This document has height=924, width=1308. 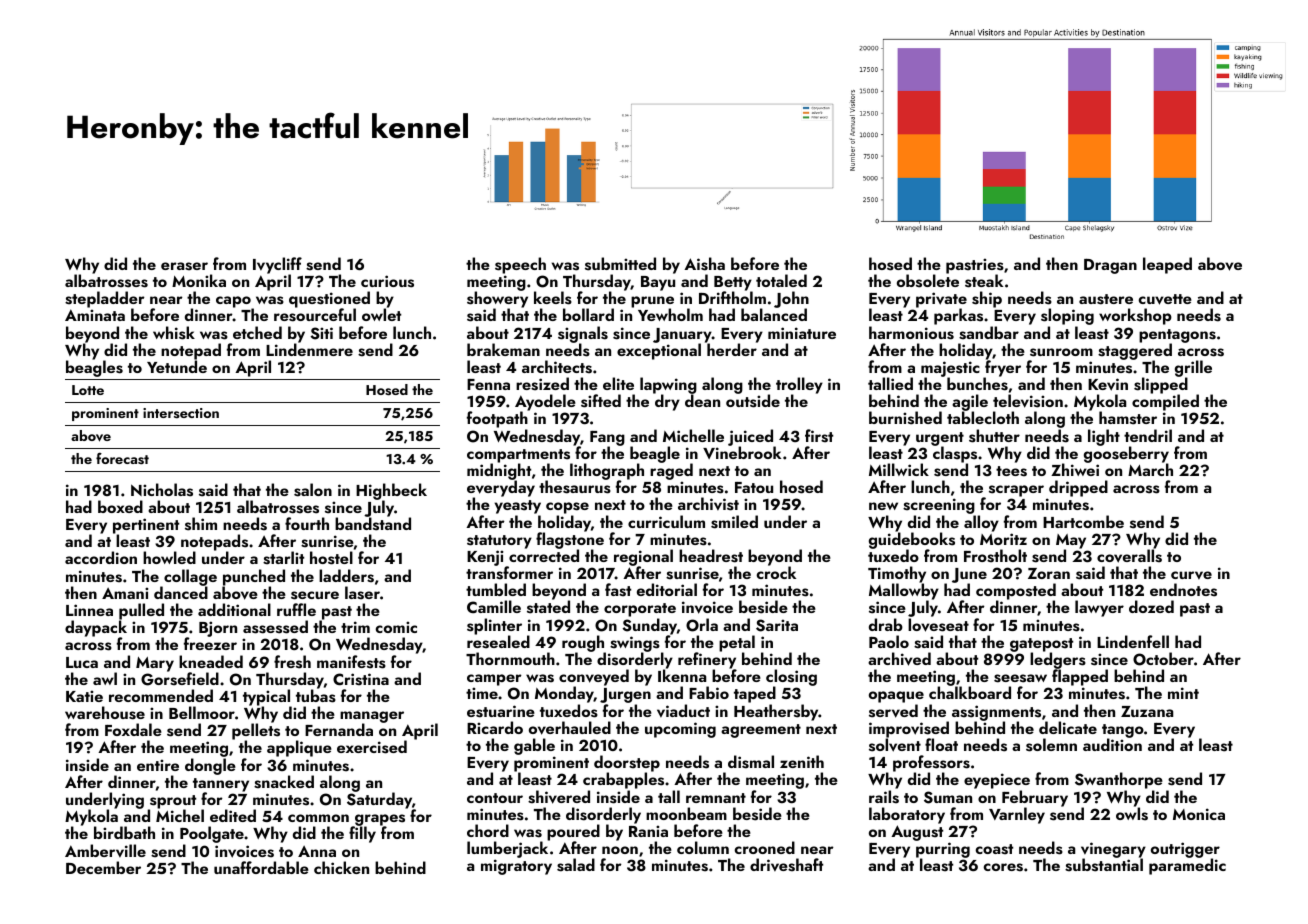 I want to click on leaped, so click(x=1167, y=265).
